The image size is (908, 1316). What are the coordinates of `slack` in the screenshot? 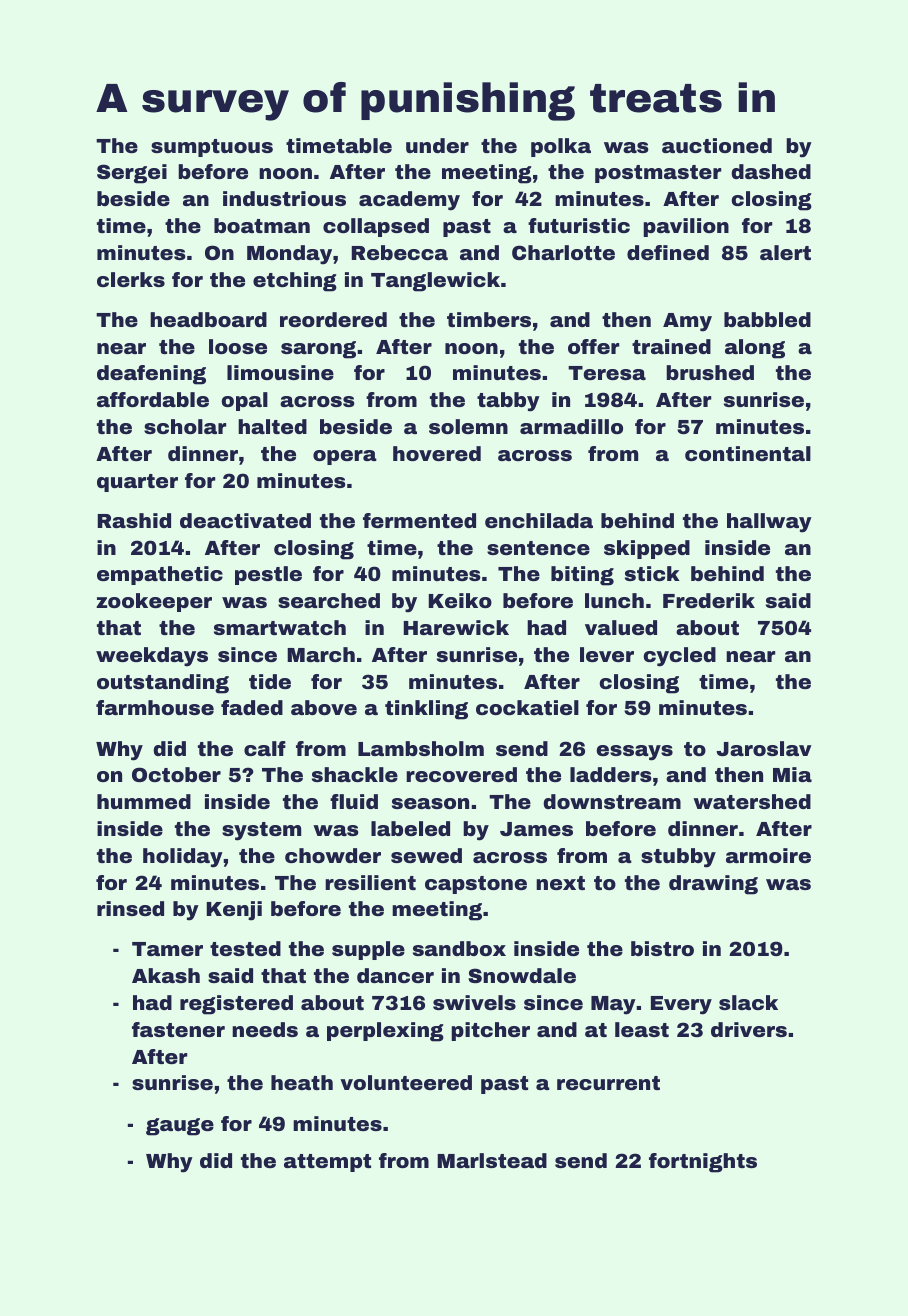 It's located at (748, 1002).
